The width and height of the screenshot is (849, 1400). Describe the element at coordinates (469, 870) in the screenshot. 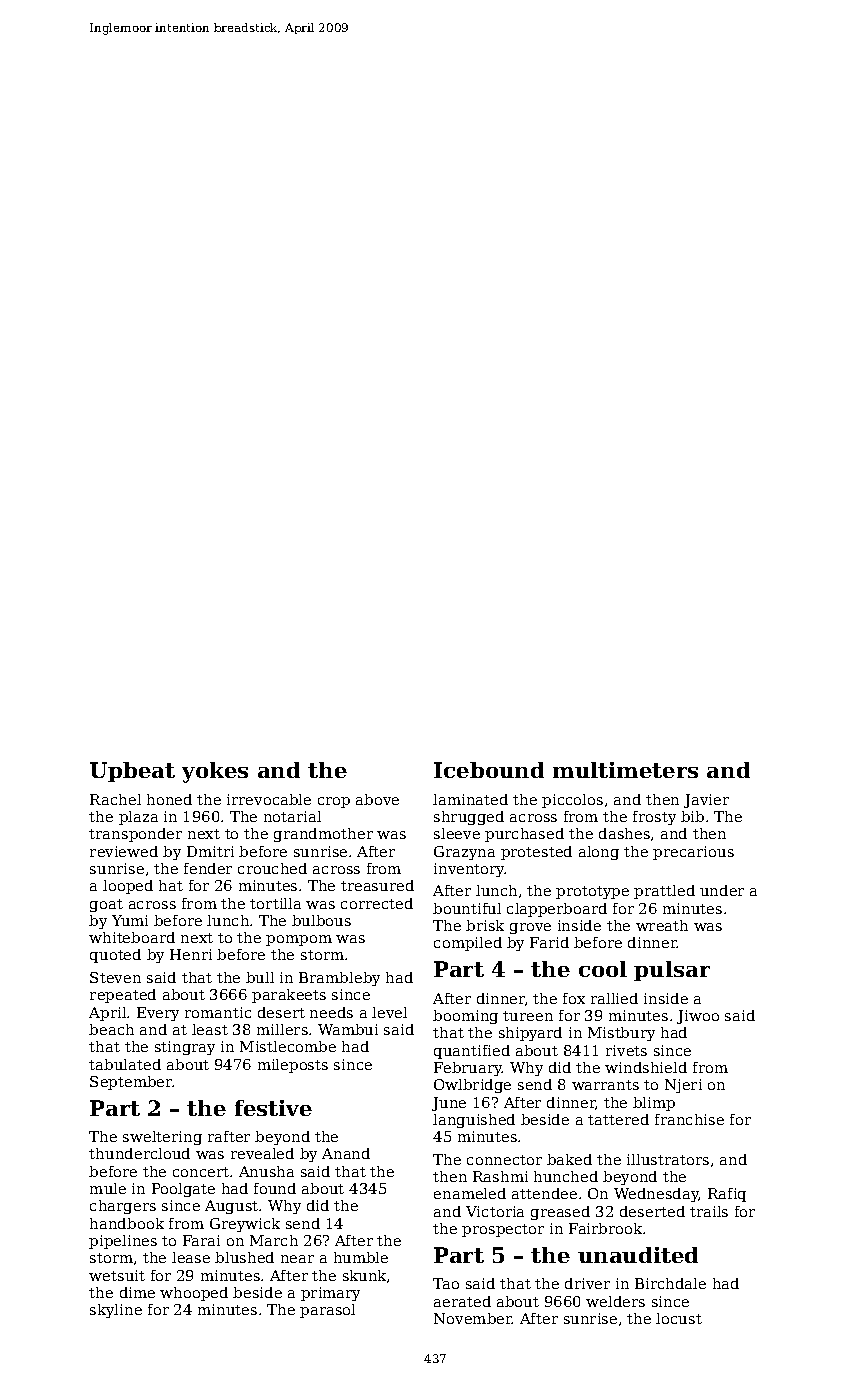

I see `inventory` at that location.
